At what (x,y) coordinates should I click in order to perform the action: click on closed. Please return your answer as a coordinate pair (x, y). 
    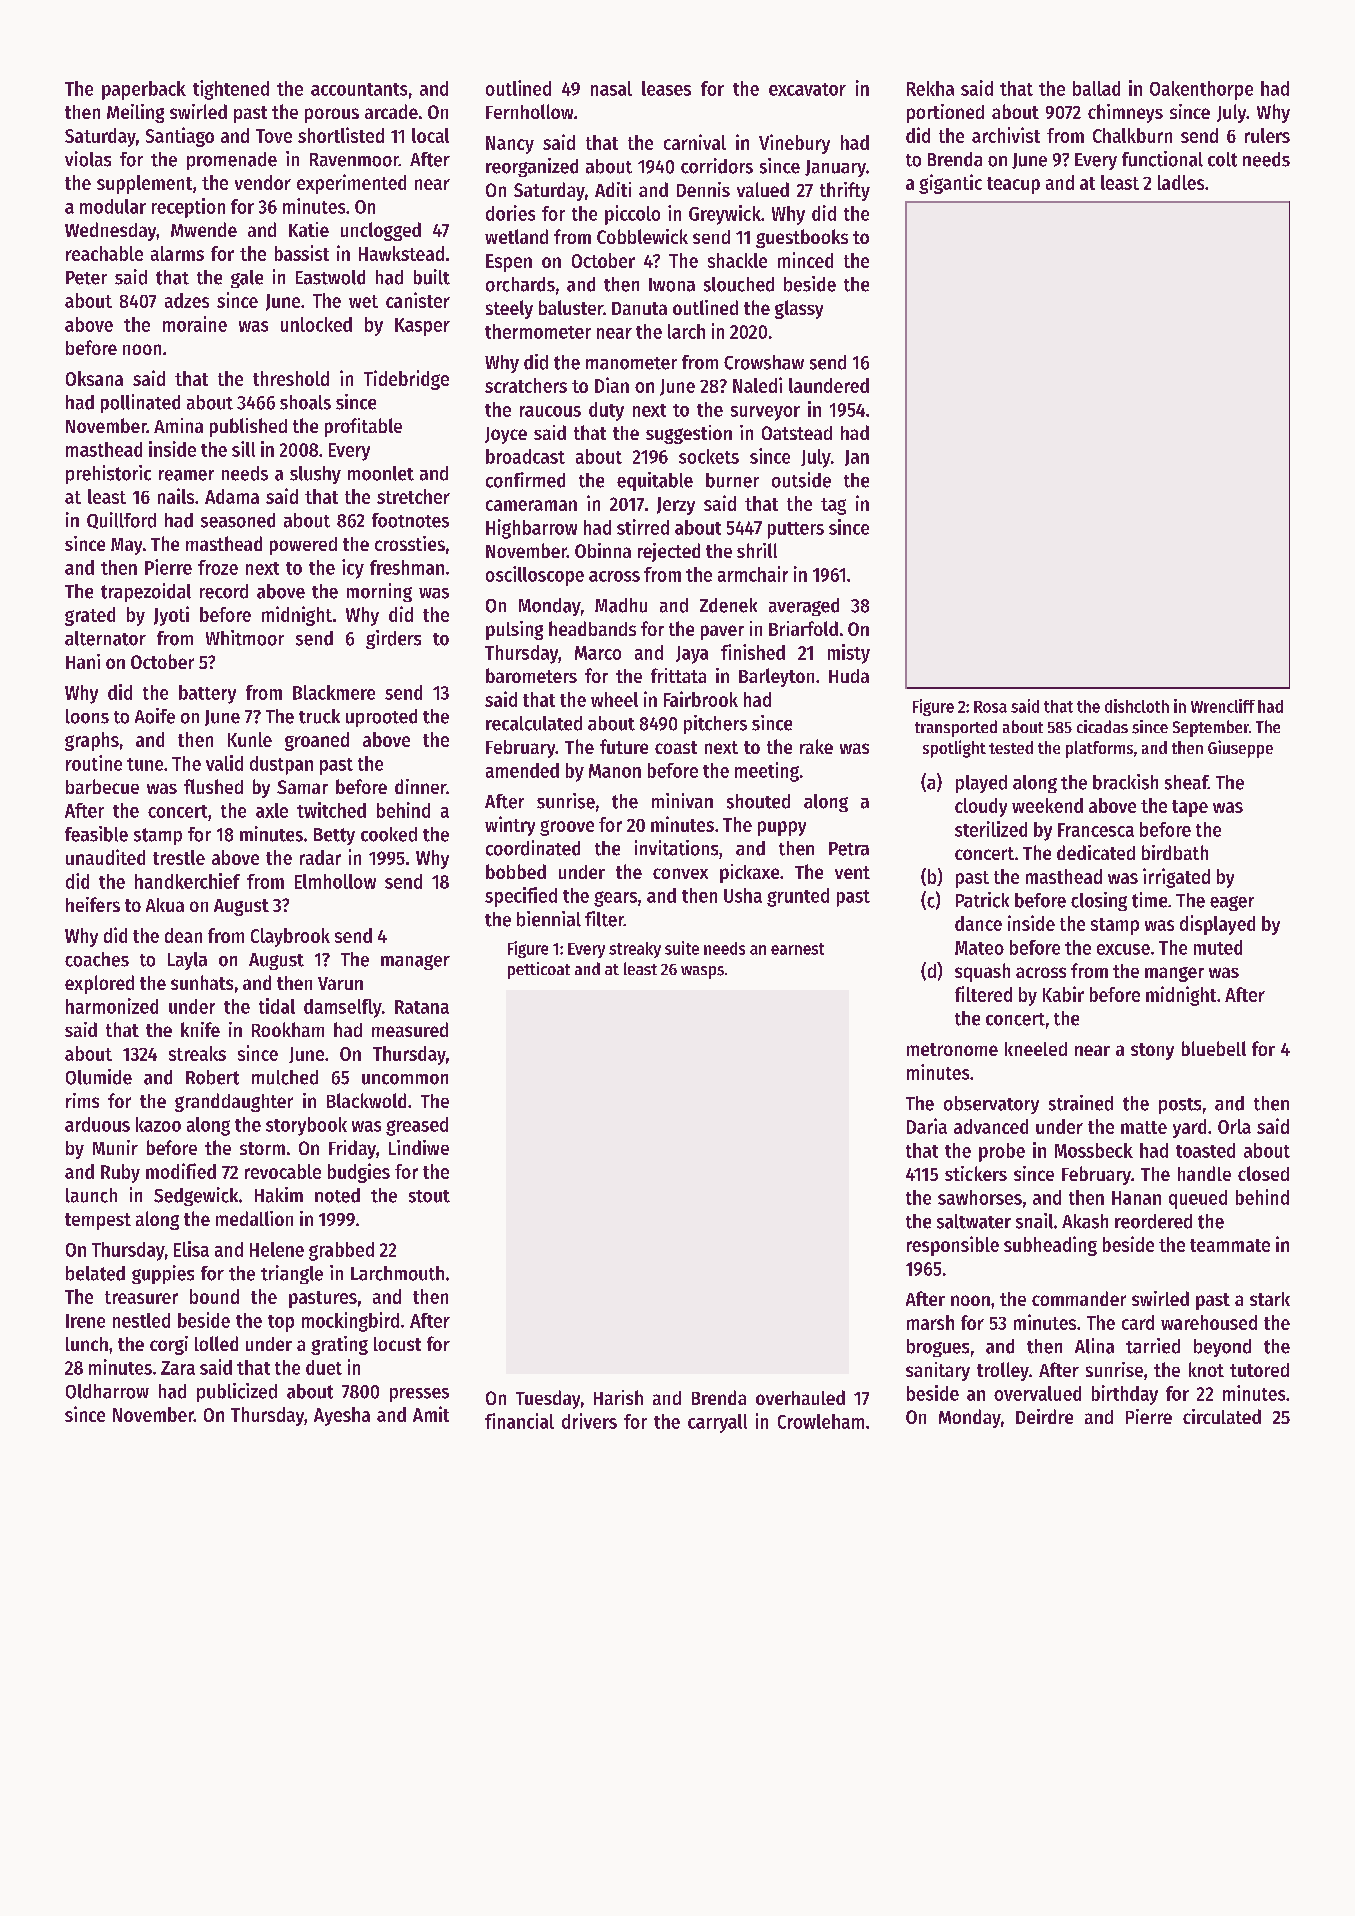
    Looking at the image, I should click on (1263, 1173).
